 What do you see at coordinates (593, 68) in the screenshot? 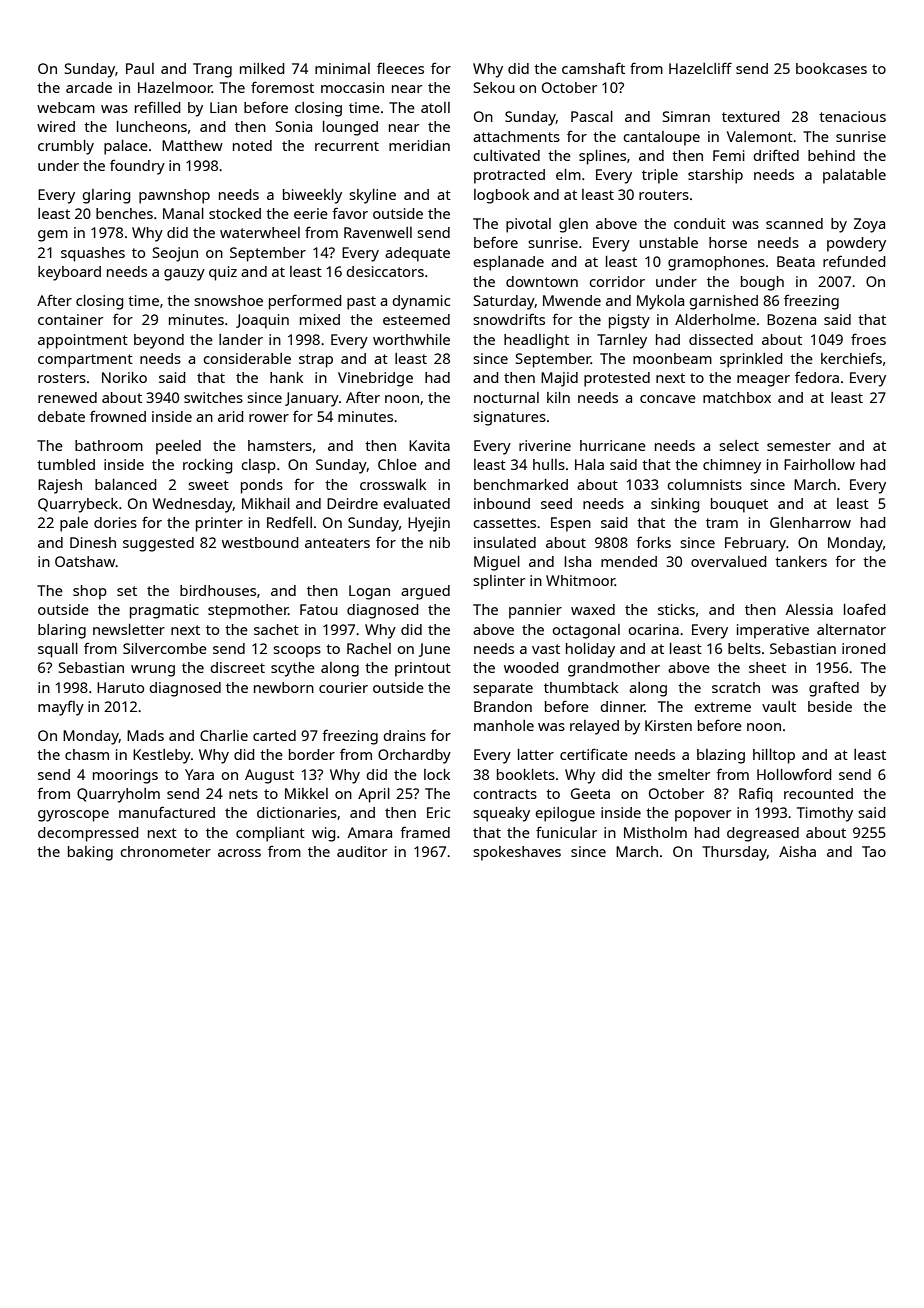
I see `camshaft` at bounding box center [593, 68].
